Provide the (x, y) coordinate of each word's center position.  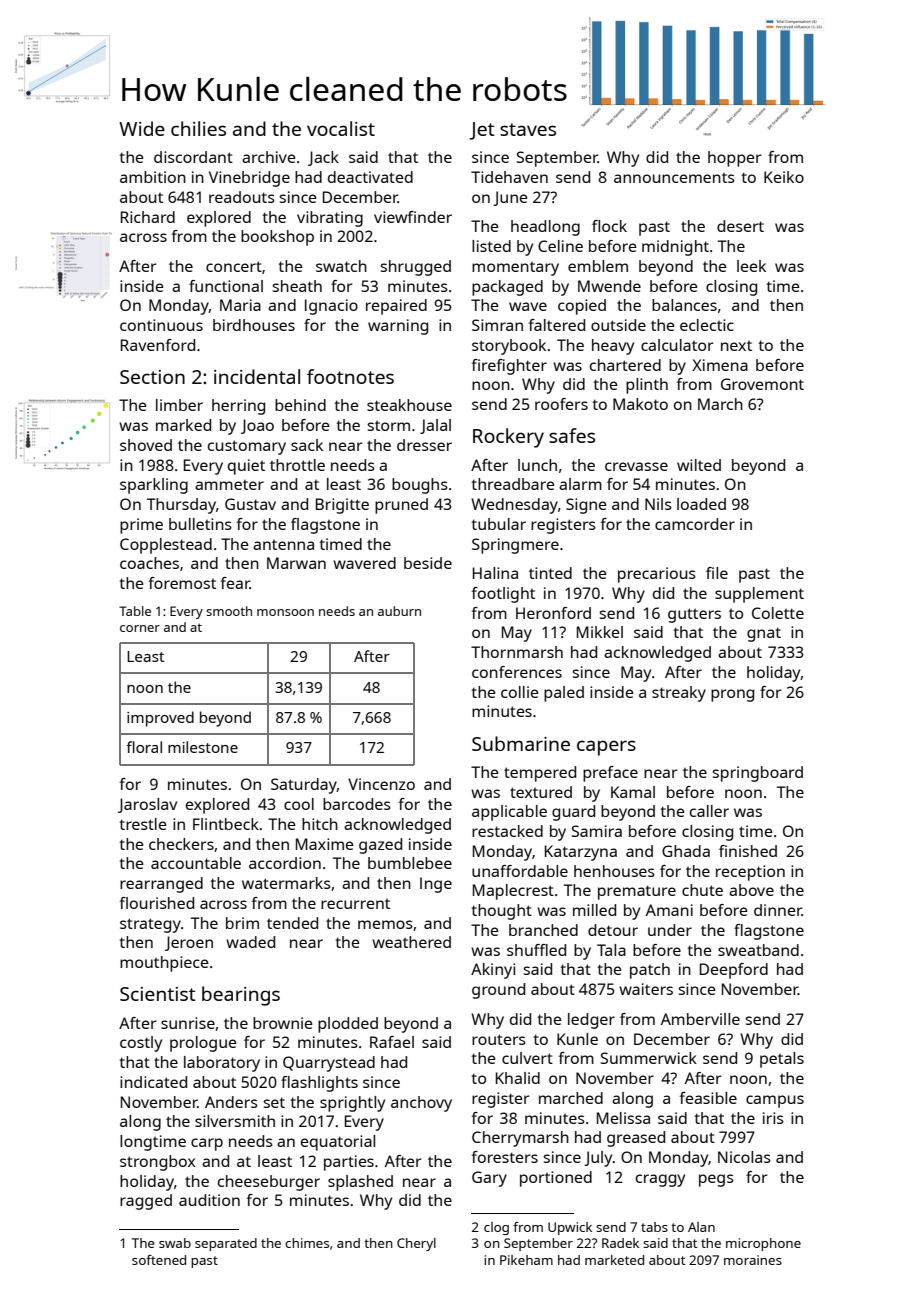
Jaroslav (147, 805)
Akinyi (493, 971)
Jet (482, 131)
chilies (198, 128)
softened (159, 1260)
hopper (735, 159)
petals (782, 1060)
